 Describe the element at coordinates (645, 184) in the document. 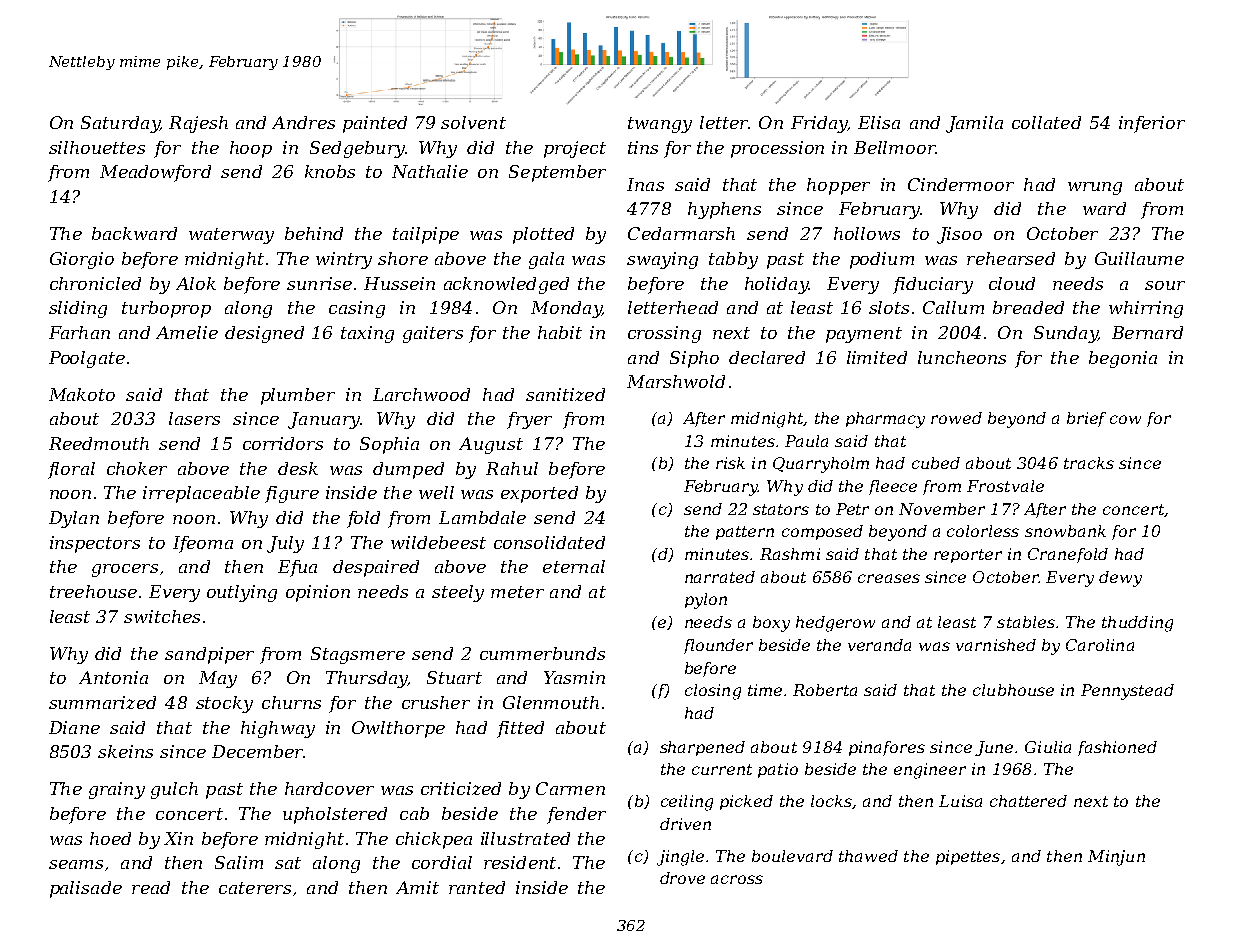

I see `Inas` at that location.
